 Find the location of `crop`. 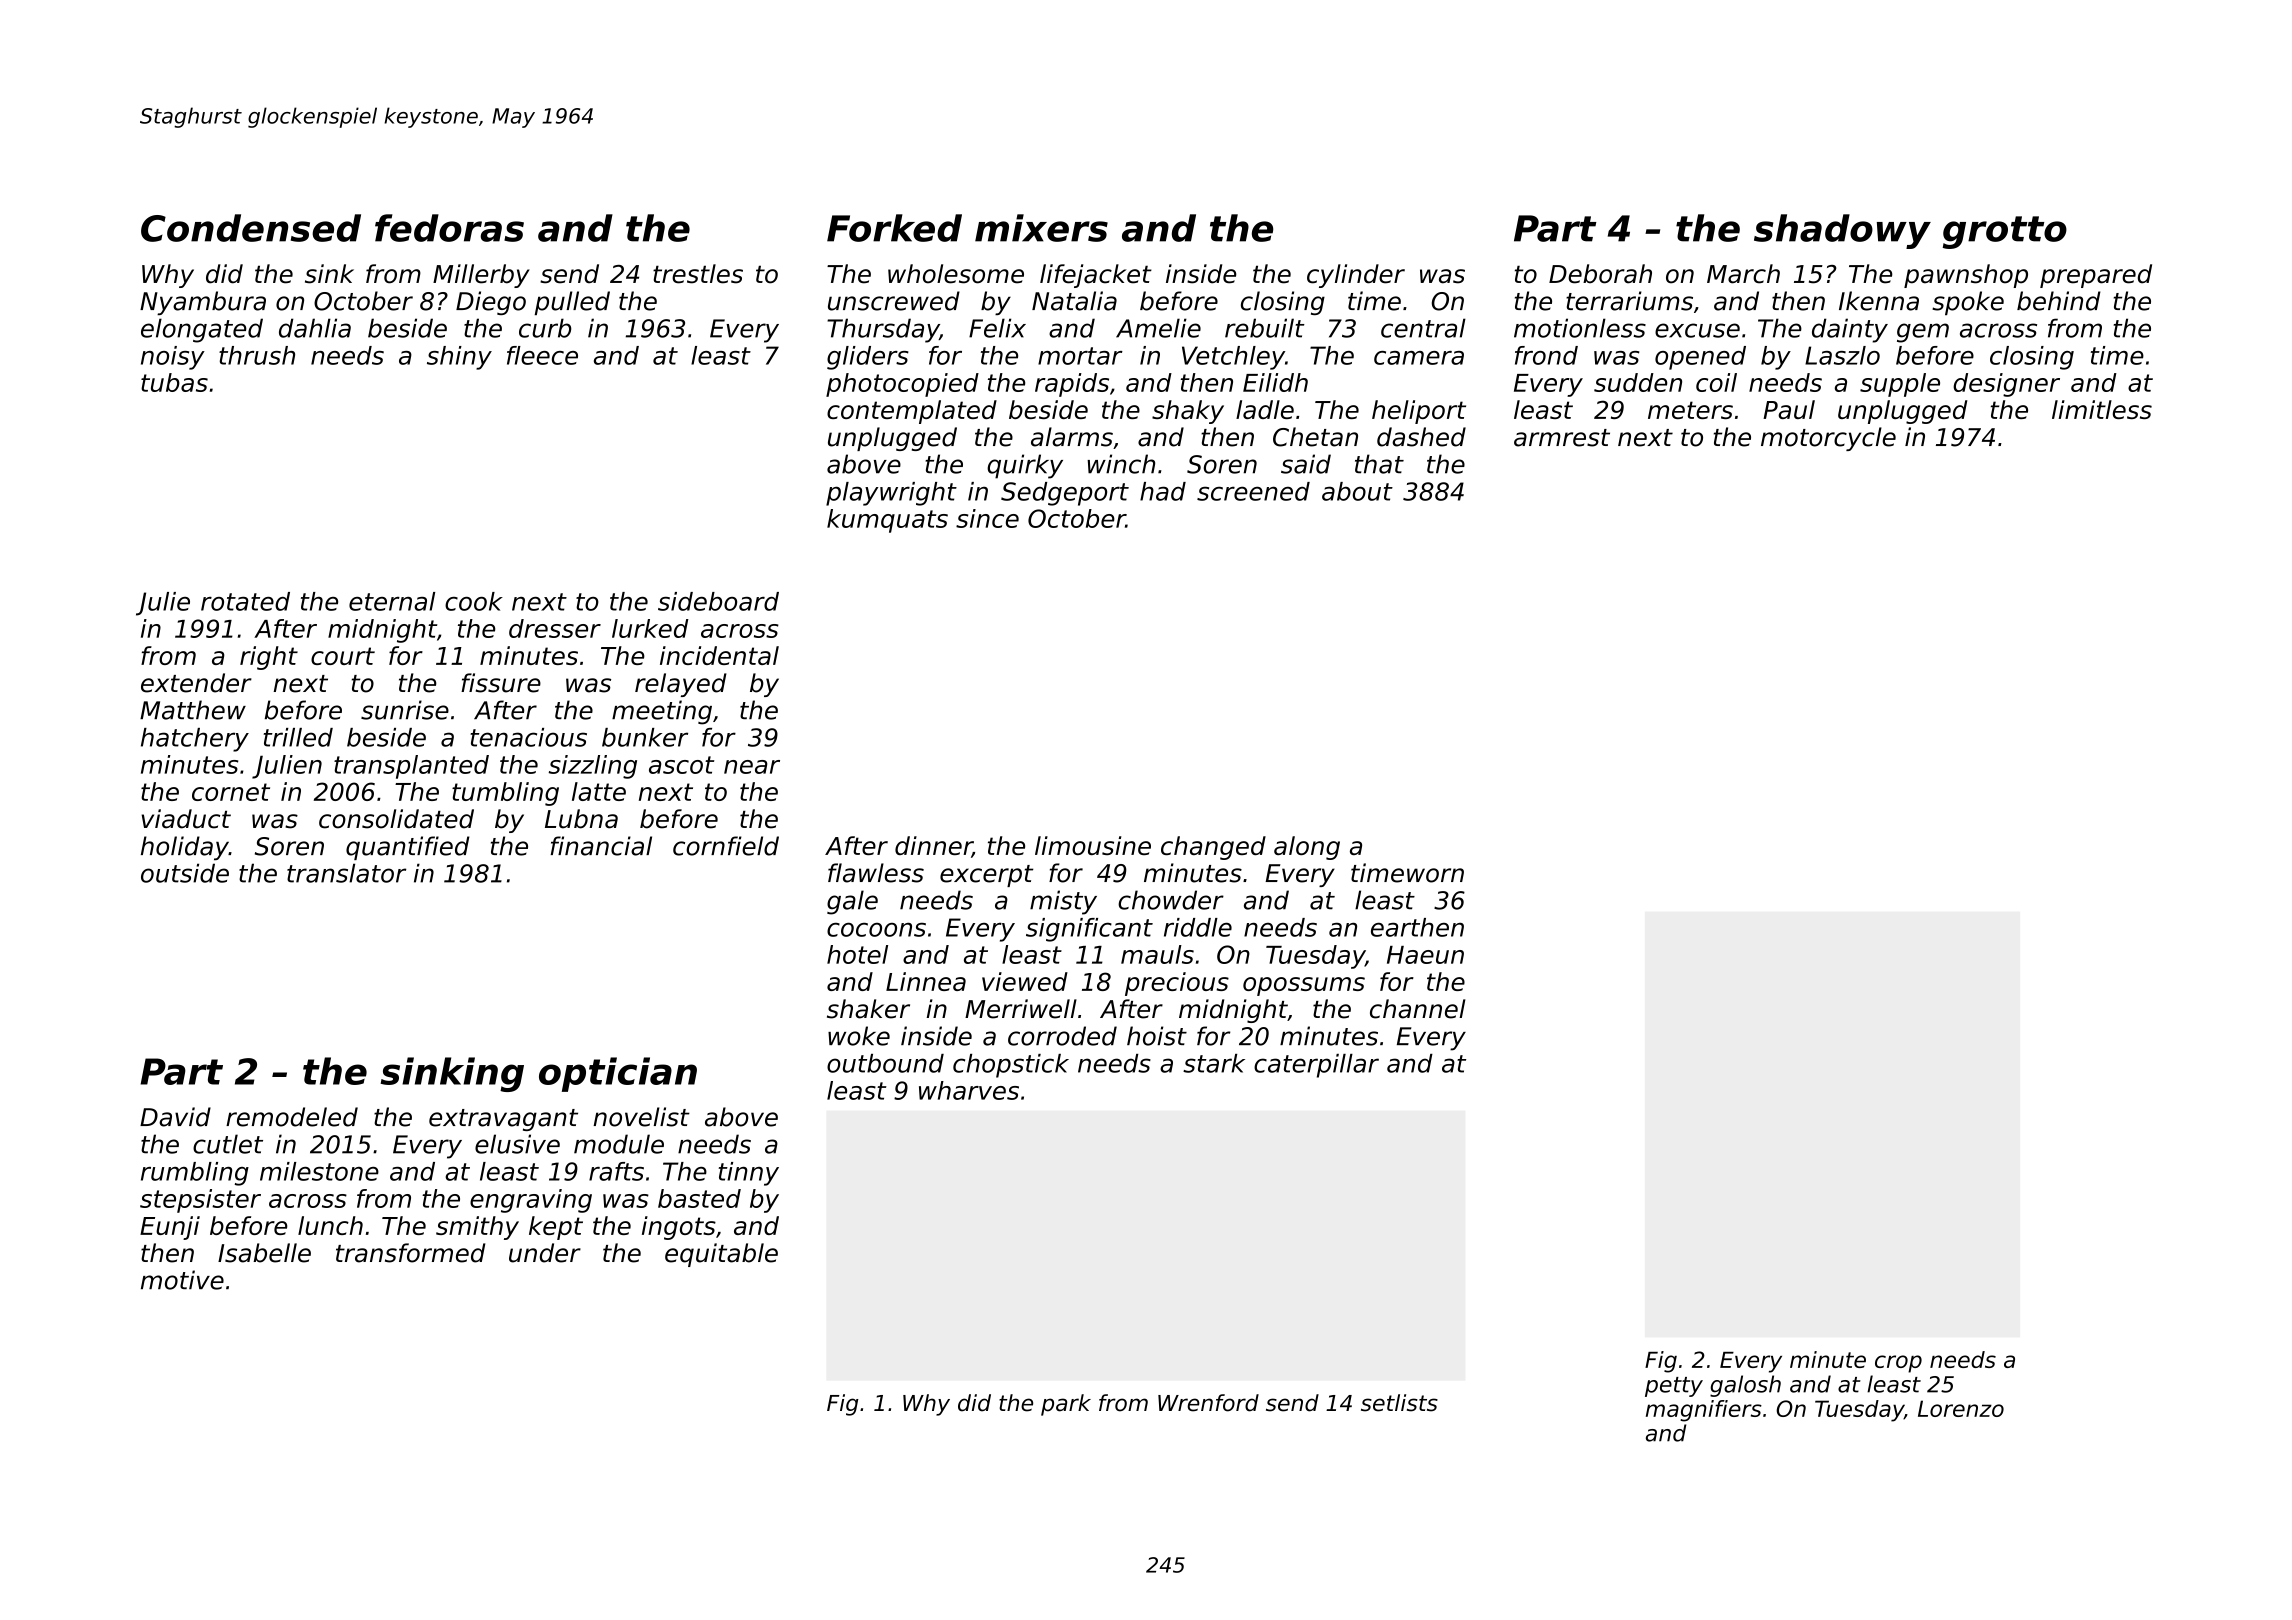

crop is located at coordinates (1898, 1364).
